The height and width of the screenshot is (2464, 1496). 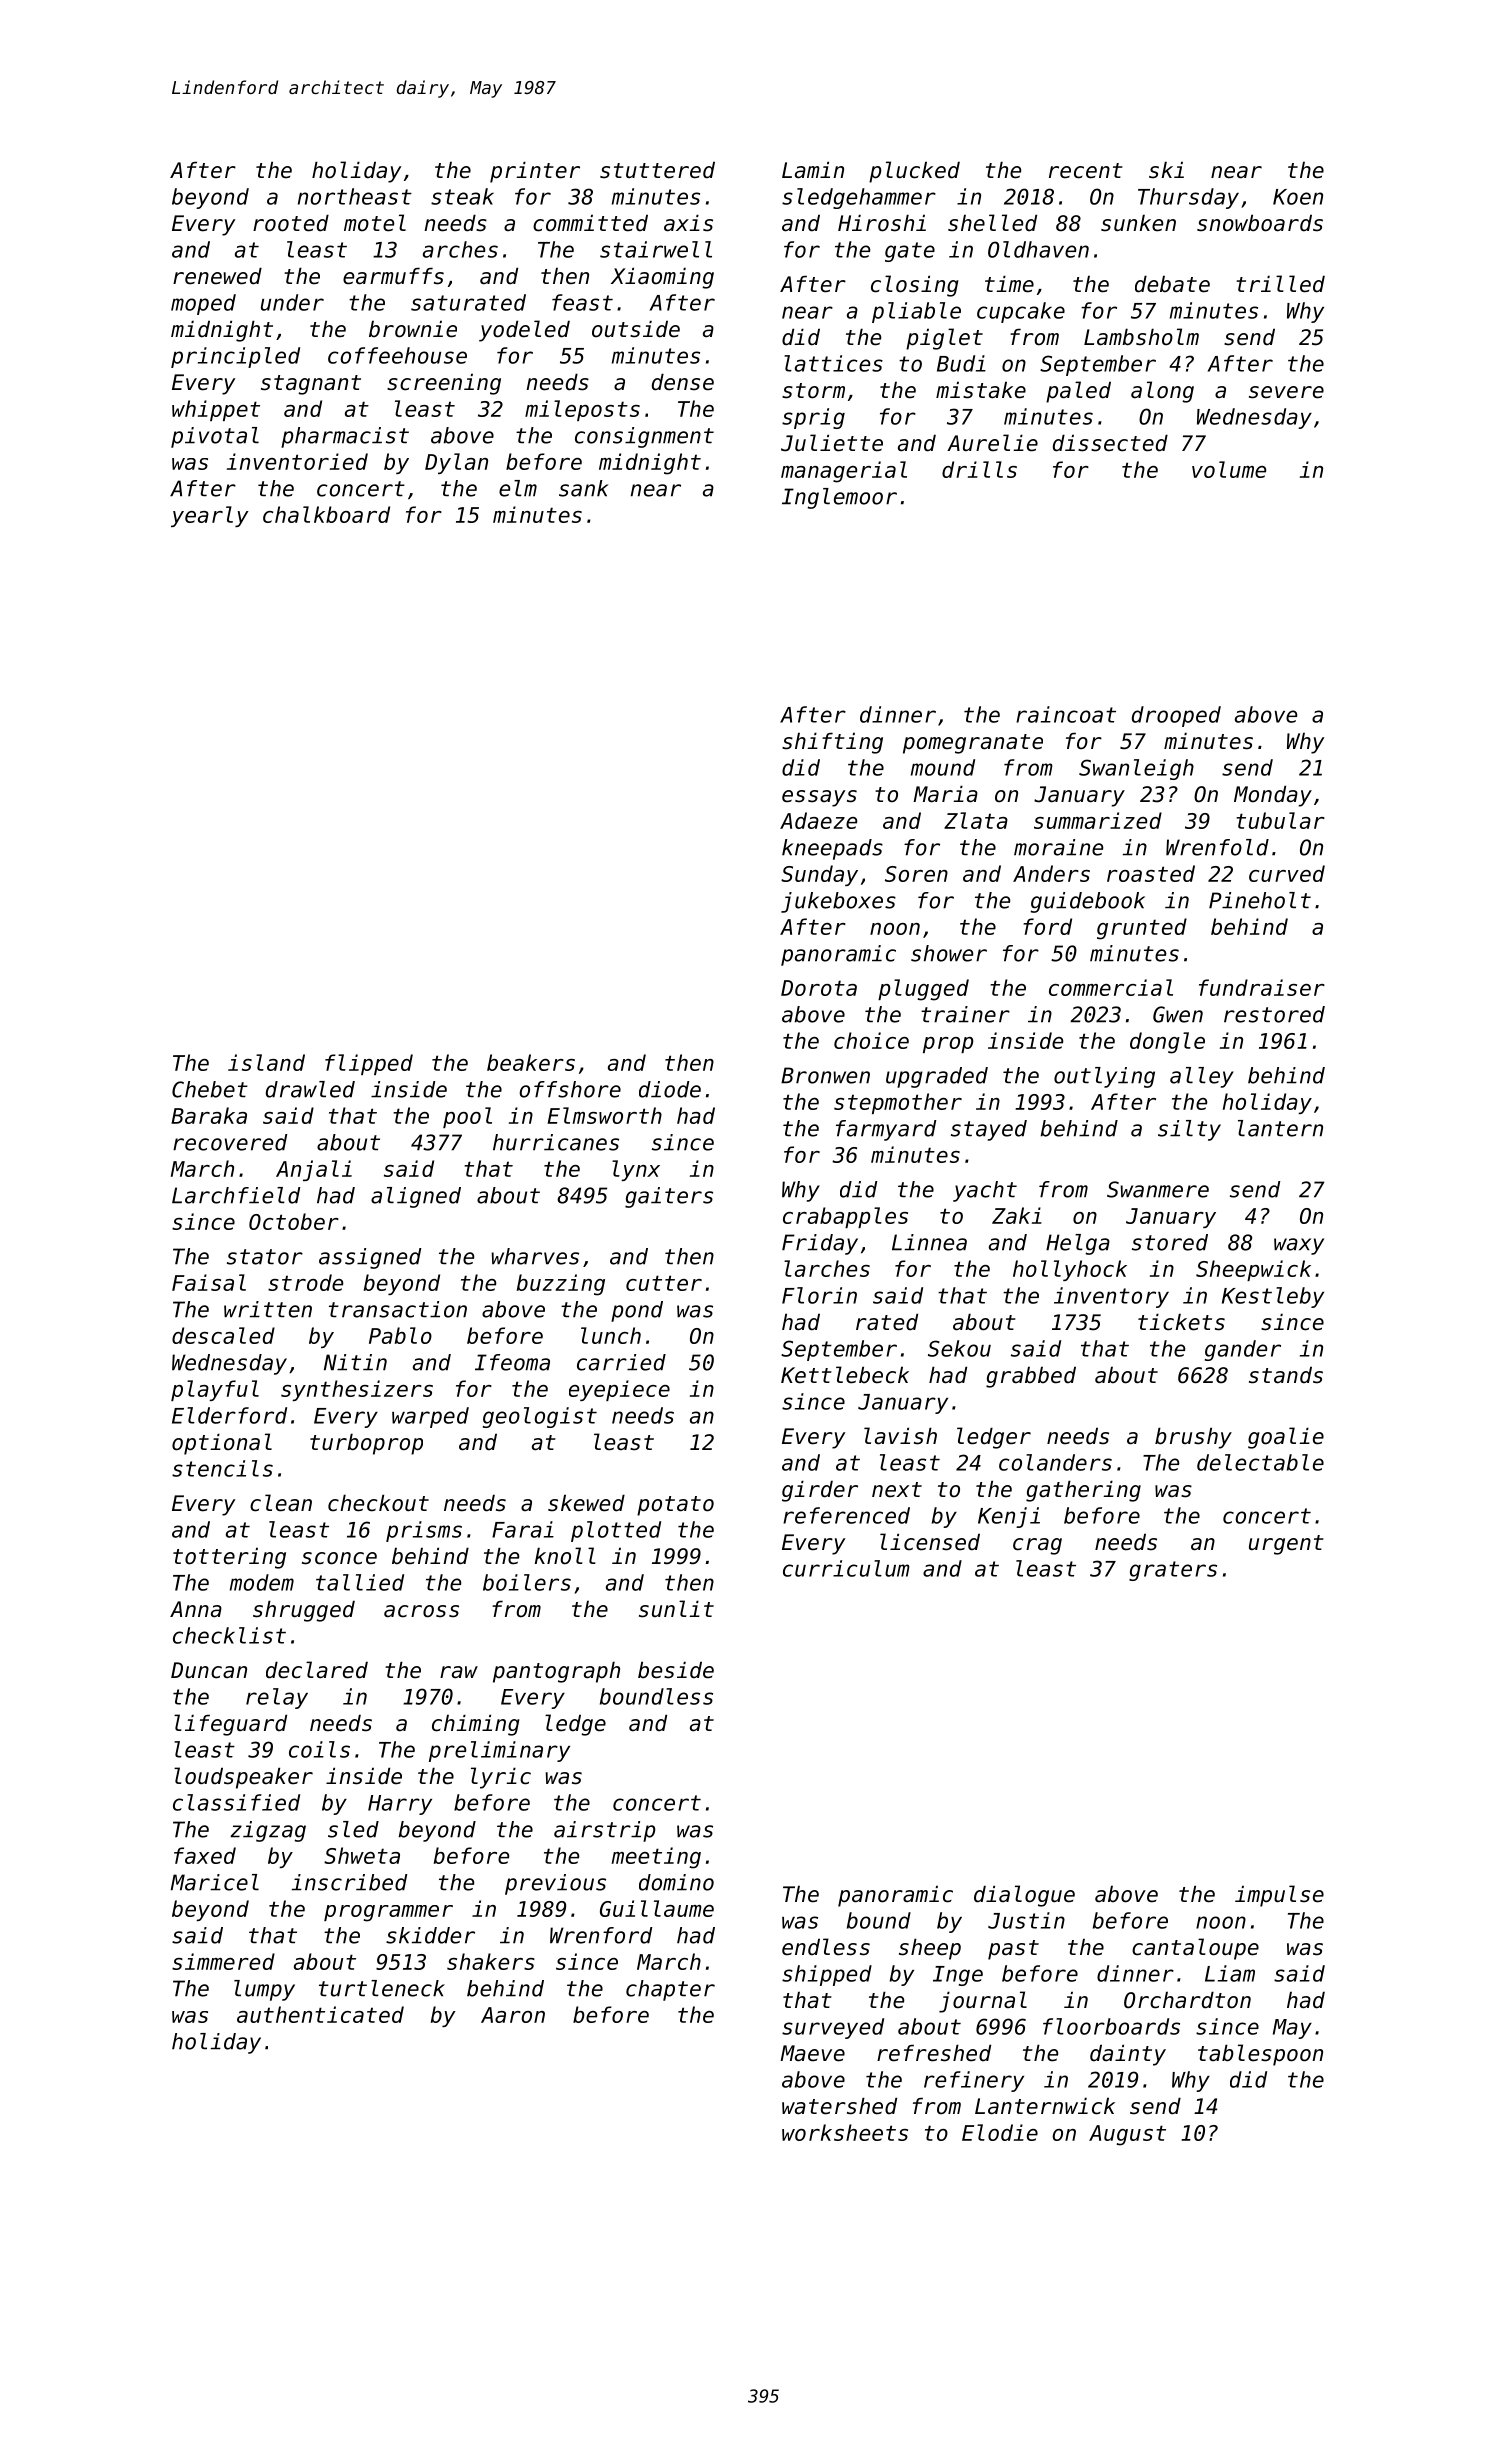 What do you see at coordinates (1031, 1377) in the screenshot?
I see `grabbed` at bounding box center [1031, 1377].
